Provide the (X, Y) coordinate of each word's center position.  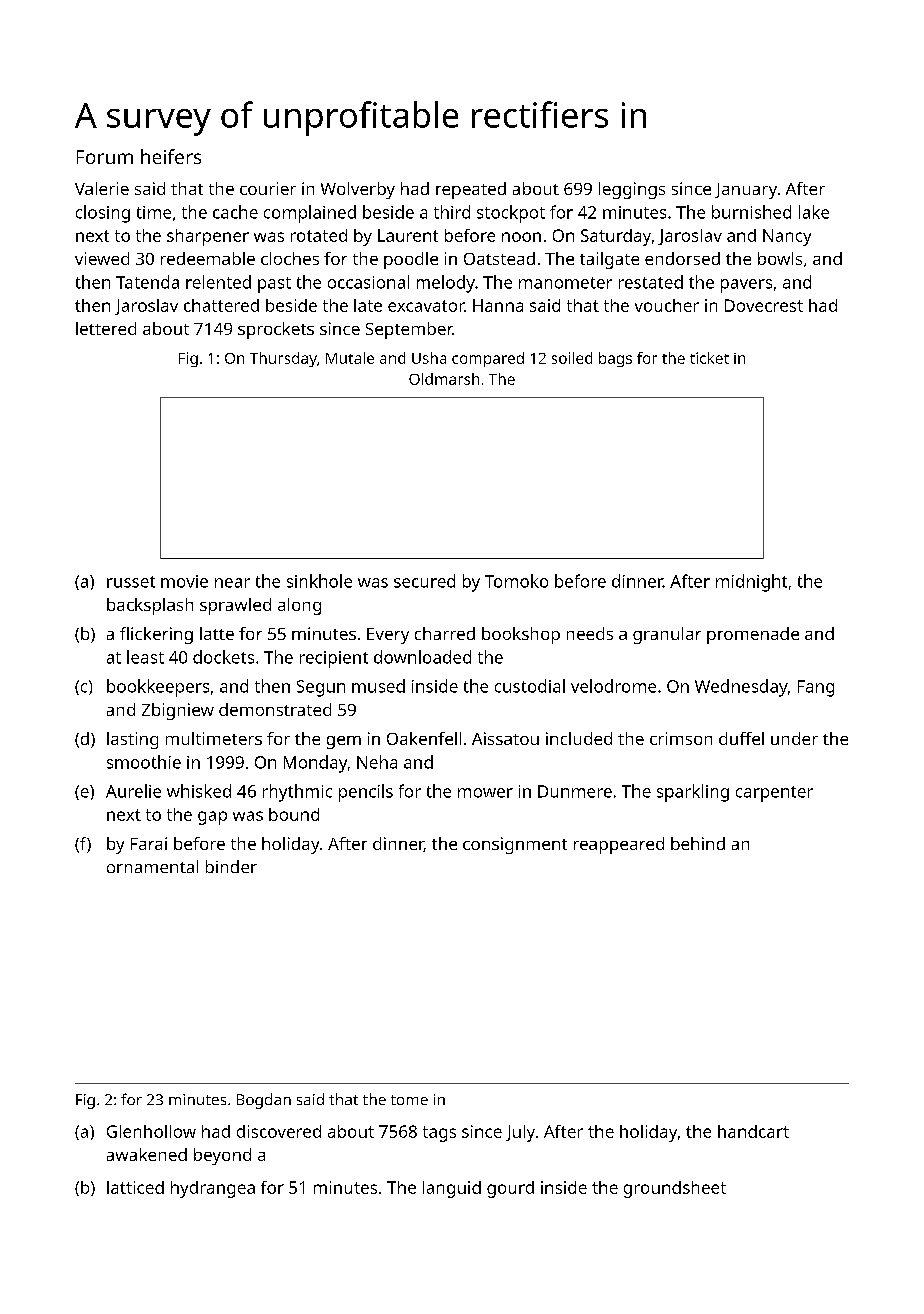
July (520, 1133)
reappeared (619, 845)
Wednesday (741, 688)
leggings (632, 190)
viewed (102, 258)
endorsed (682, 258)
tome (409, 1100)
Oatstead (499, 258)
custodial (530, 686)
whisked (199, 791)
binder (231, 866)
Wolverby (358, 190)
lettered (106, 328)
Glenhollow (151, 1131)
